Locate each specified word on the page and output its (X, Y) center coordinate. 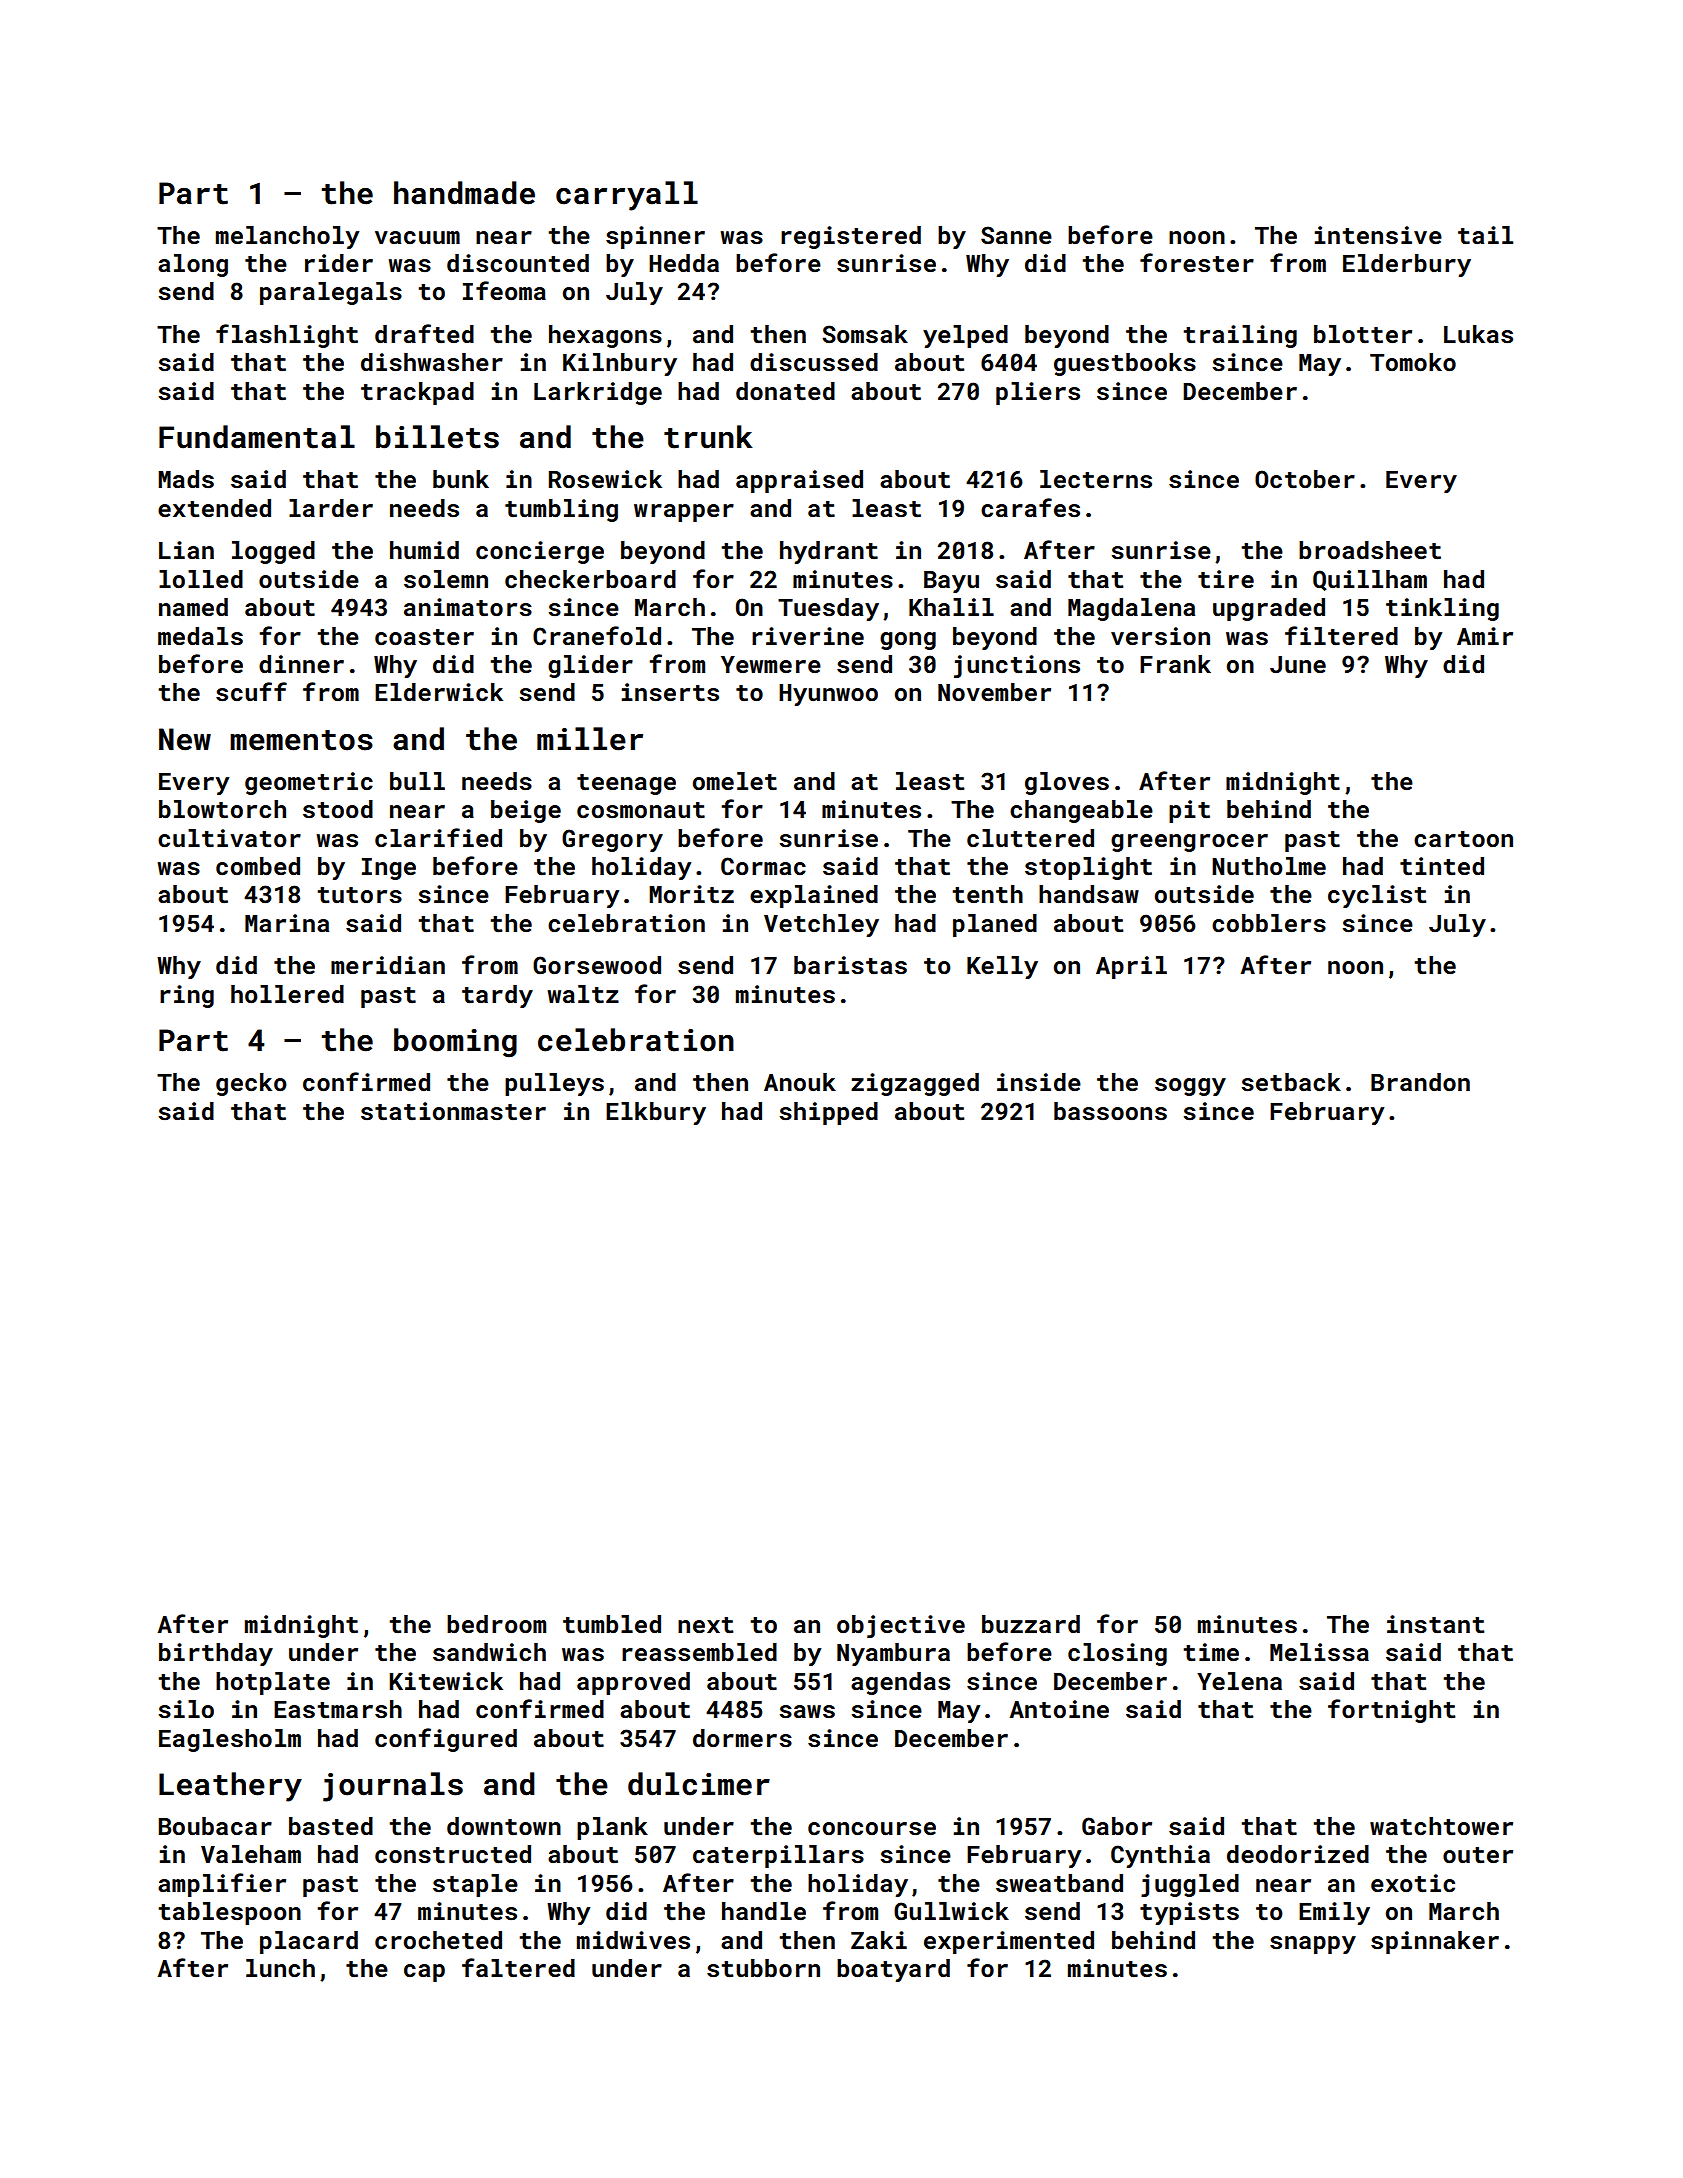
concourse (872, 1829)
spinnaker (1435, 1942)
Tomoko (1413, 362)
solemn (446, 579)
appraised (799, 481)
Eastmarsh (338, 1709)
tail (1485, 235)
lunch (280, 1968)
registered (851, 237)
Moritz (691, 894)
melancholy (287, 237)
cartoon (1463, 839)
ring (187, 996)
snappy (1313, 1945)
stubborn (763, 1968)
